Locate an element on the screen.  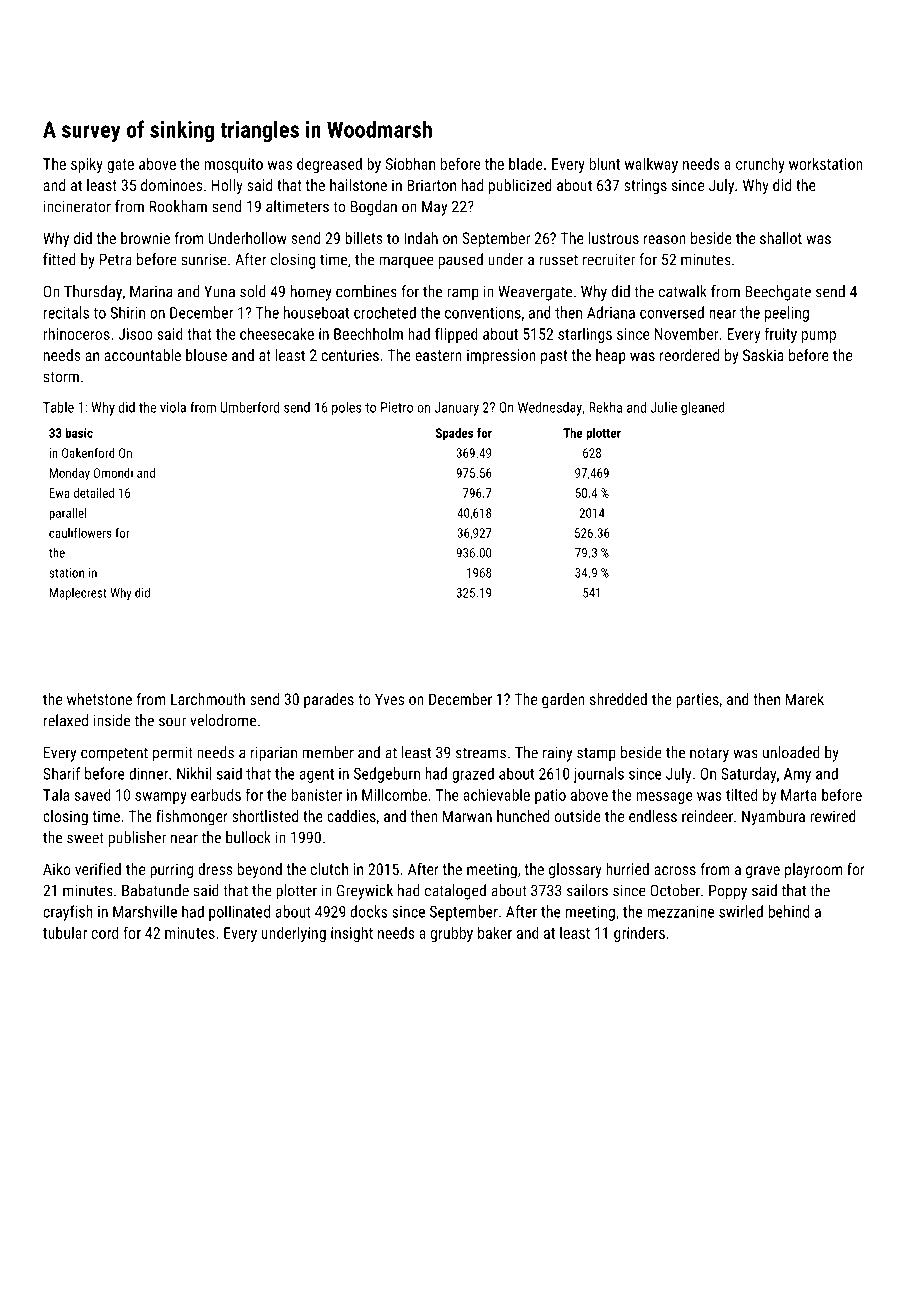
conventions is located at coordinates (483, 313).
